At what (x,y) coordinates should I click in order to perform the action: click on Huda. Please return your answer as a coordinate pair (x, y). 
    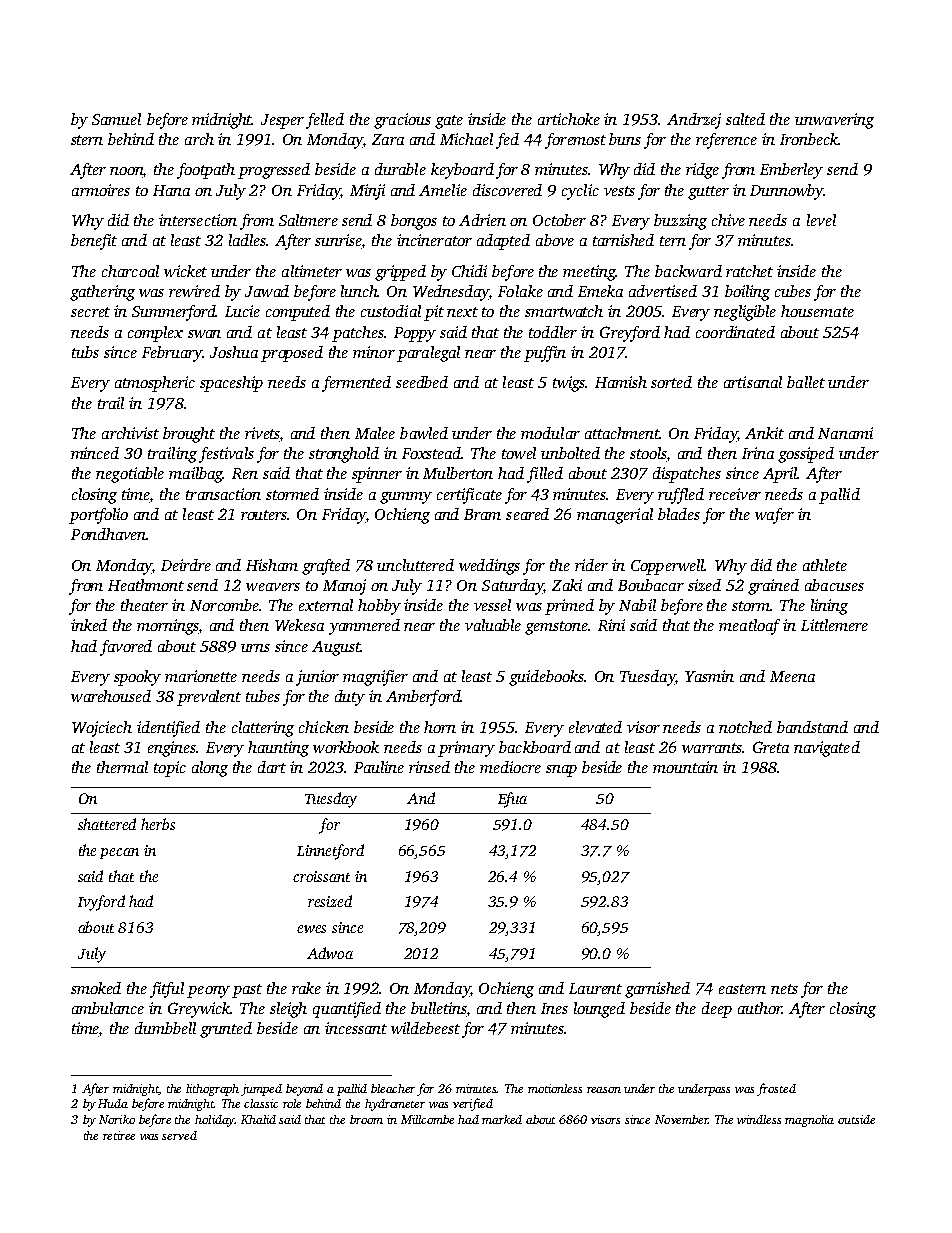
    Looking at the image, I should click on (113, 1103).
